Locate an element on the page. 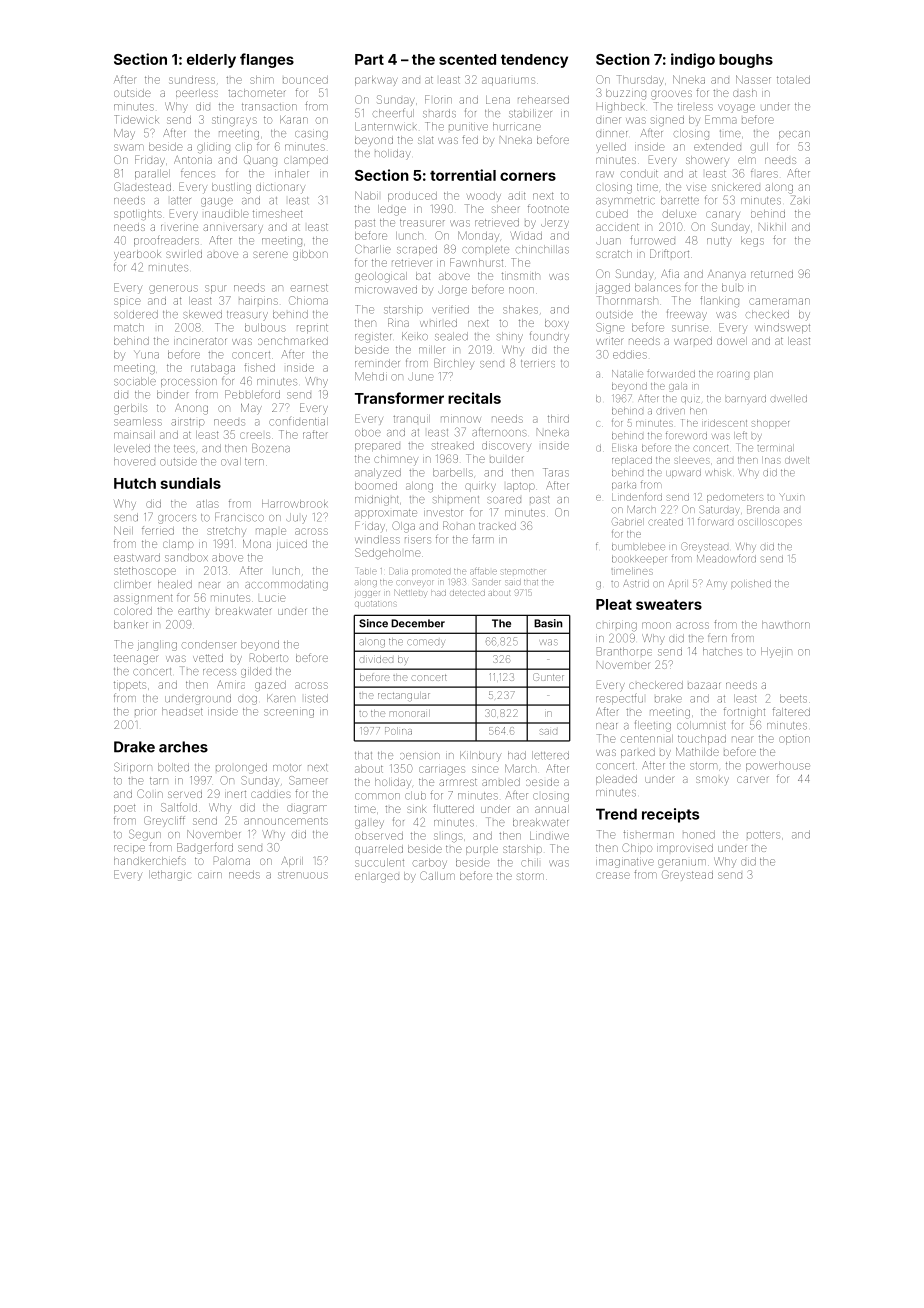  jagged is located at coordinates (613, 288).
